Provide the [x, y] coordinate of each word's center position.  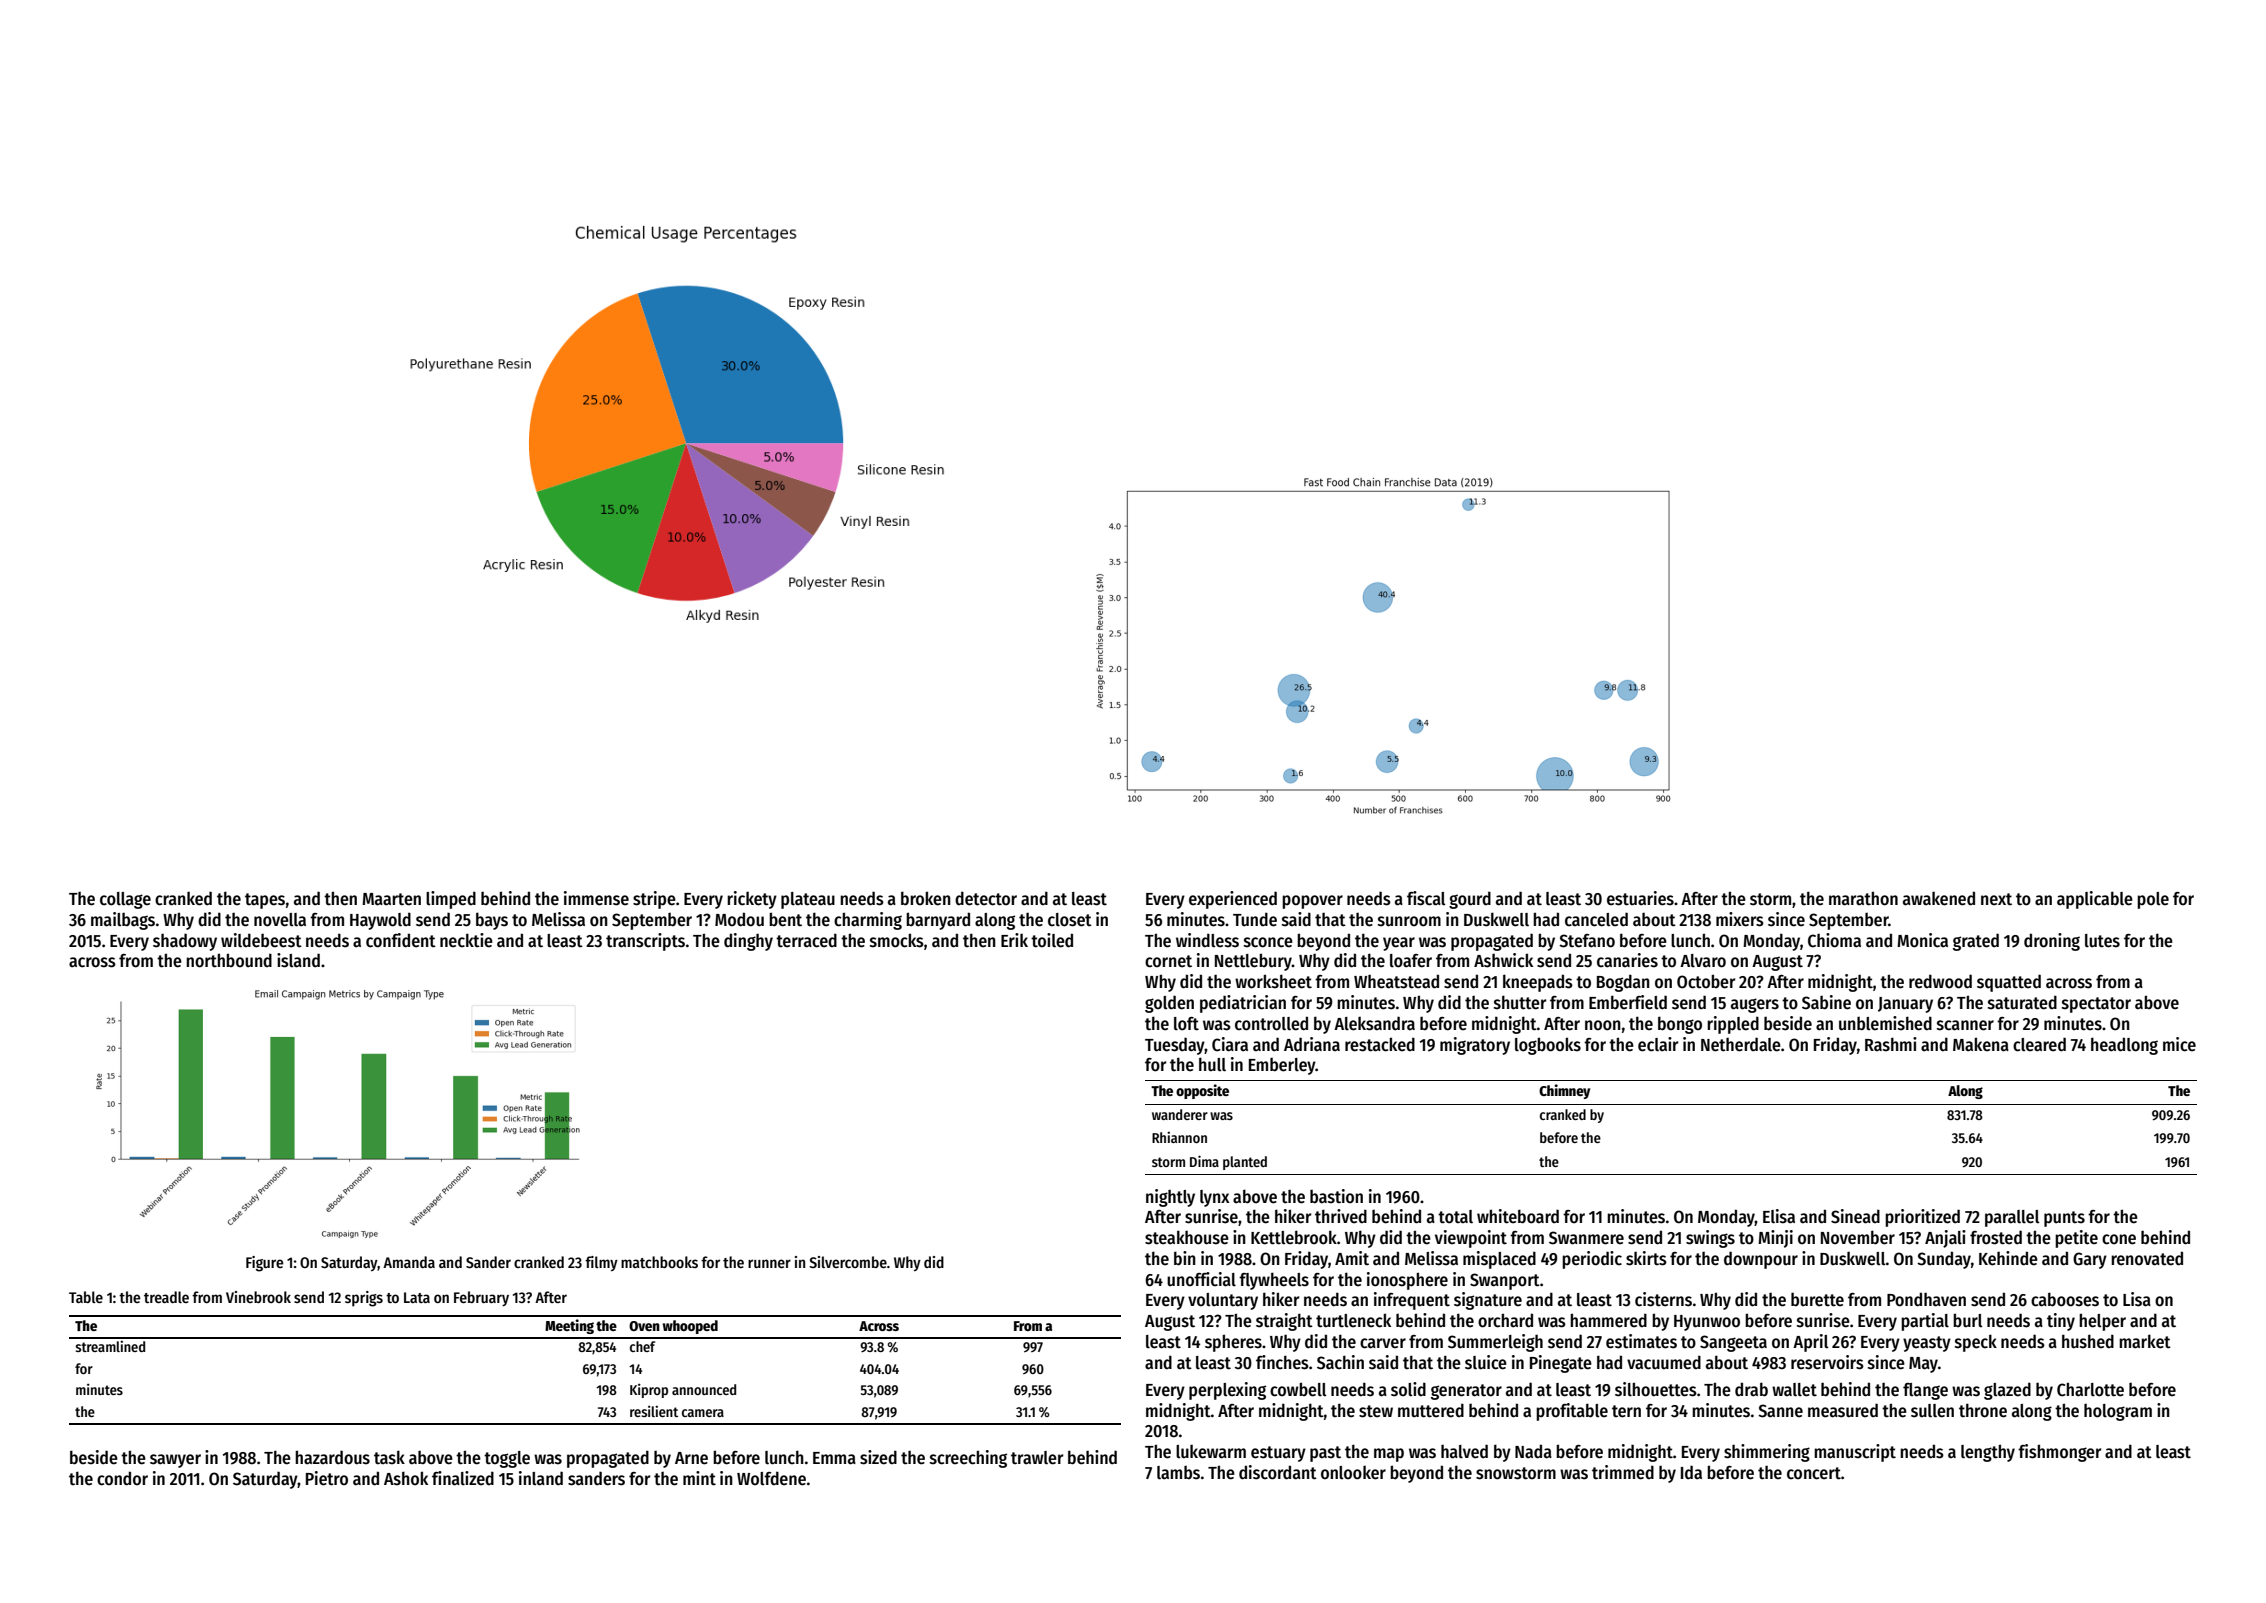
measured [1843, 1410]
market [2145, 1341]
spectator [2096, 1005]
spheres [1233, 1343]
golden [1169, 1004]
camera [703, 1413]
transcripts [645, 942]
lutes [2102, 941]
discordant [1278, 1472]
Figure [265, 1264]
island [298, 960]
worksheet [1273, 981]
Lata [417, 1297]
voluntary [1223, 1301]
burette [1817, 1300]
